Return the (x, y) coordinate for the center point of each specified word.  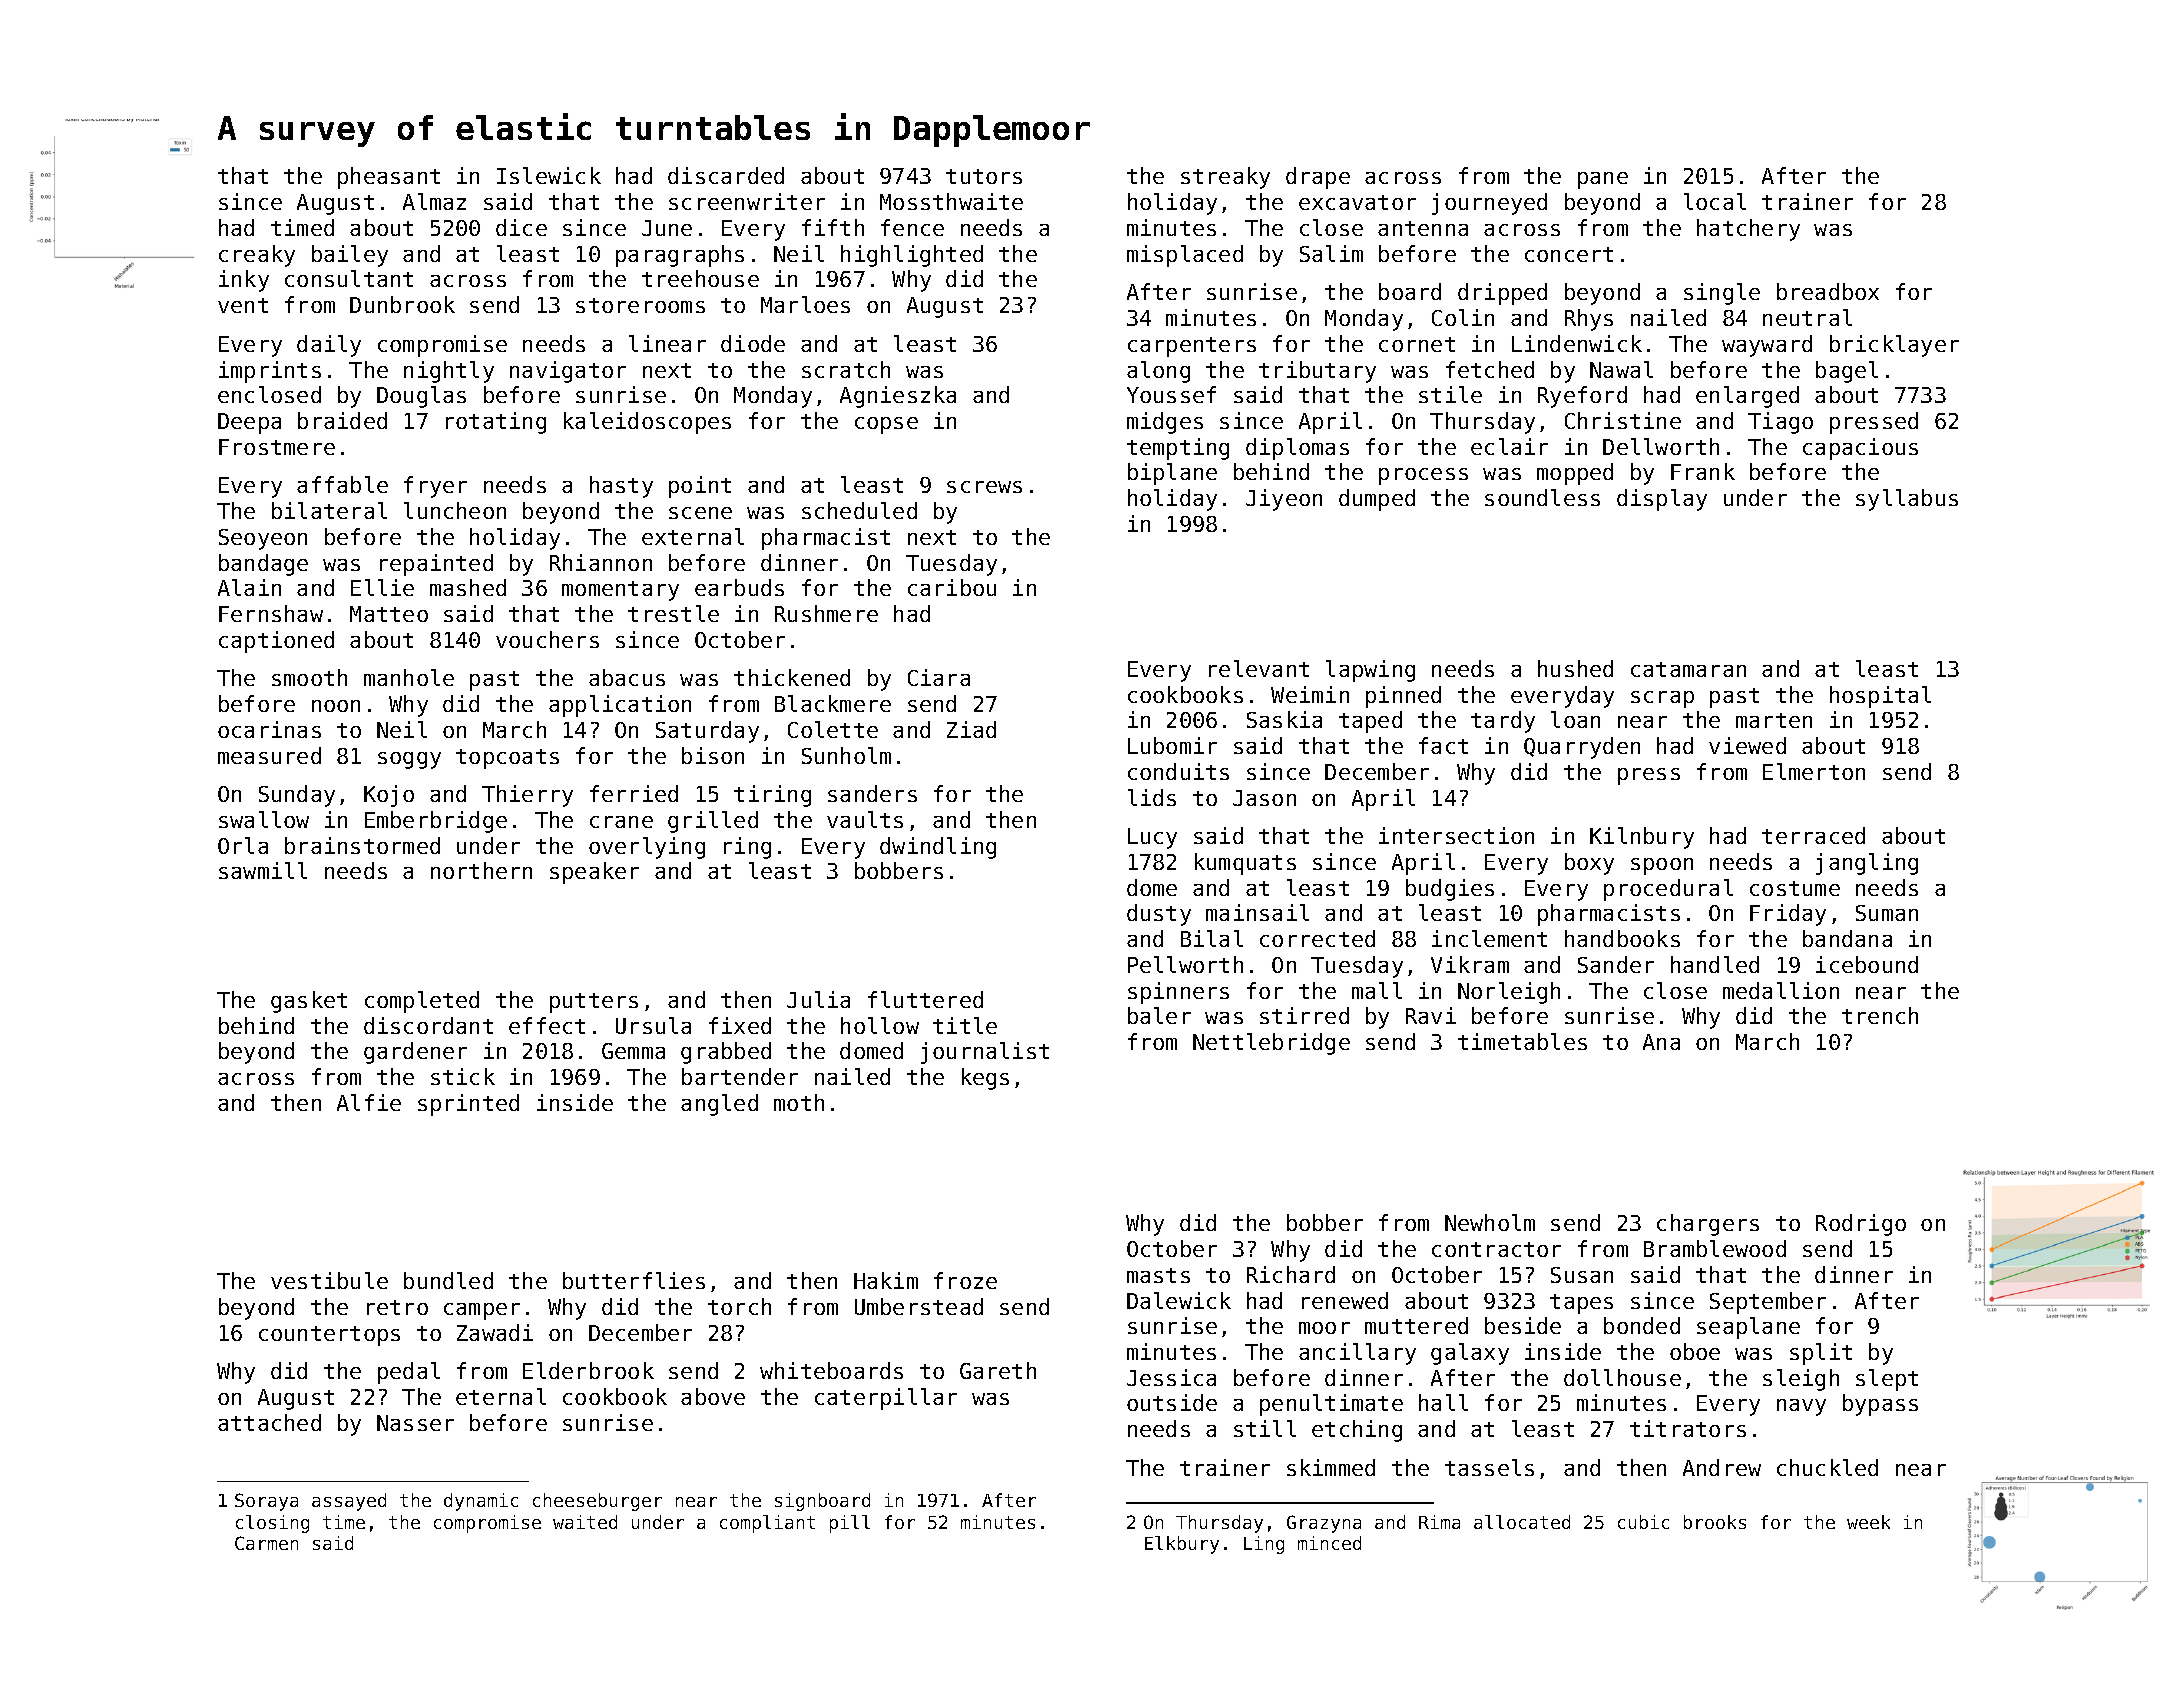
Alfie (369, 1102)
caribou (952, 587)
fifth (833, 227)
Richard (1291, 1274)
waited (585, 1522)
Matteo (389, 614)
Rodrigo (1861, 1225)
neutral (1807, 317)
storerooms (640, 305)
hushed (1575, 668)
